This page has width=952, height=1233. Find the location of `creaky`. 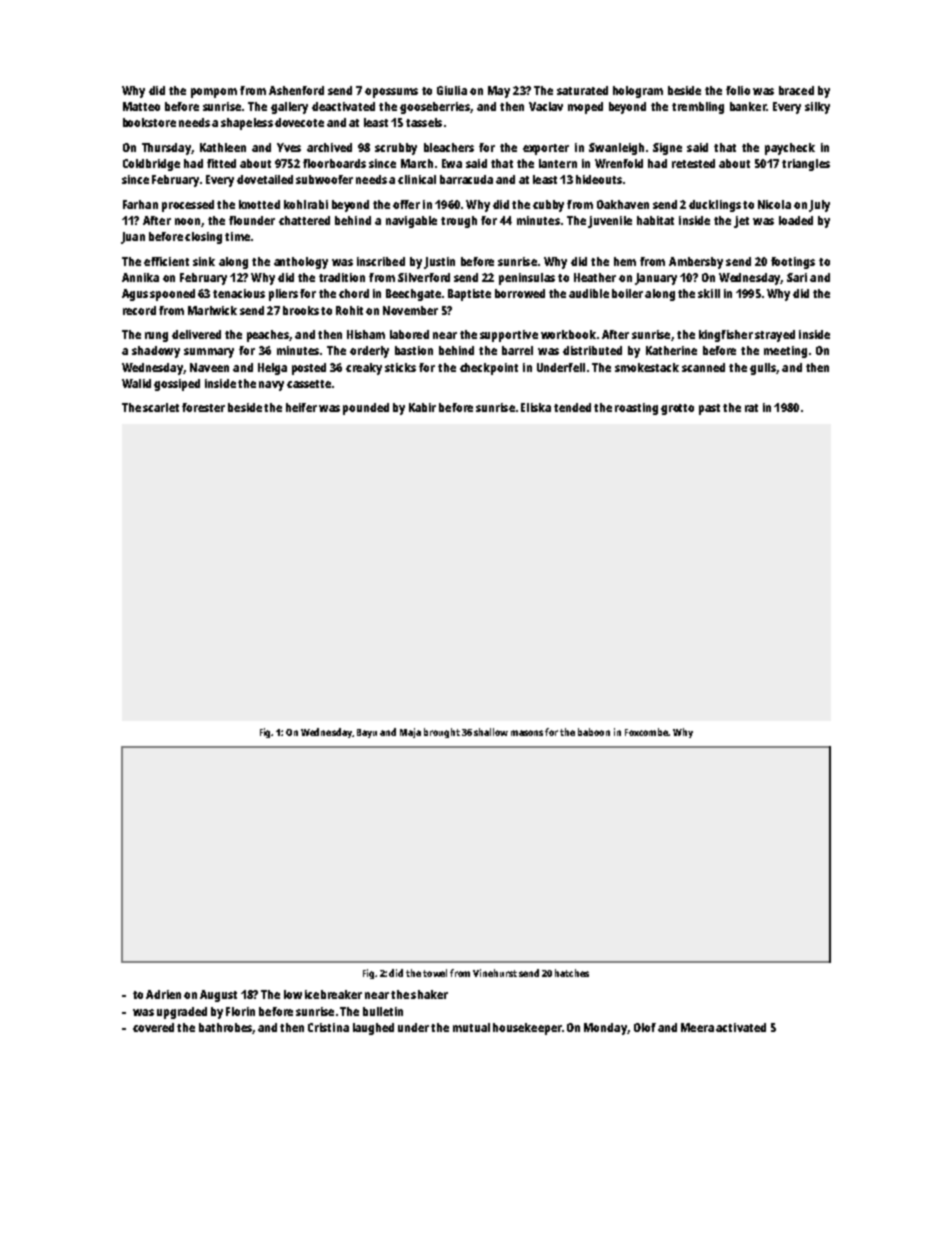

creaky is located at coordinates (364, 369).
